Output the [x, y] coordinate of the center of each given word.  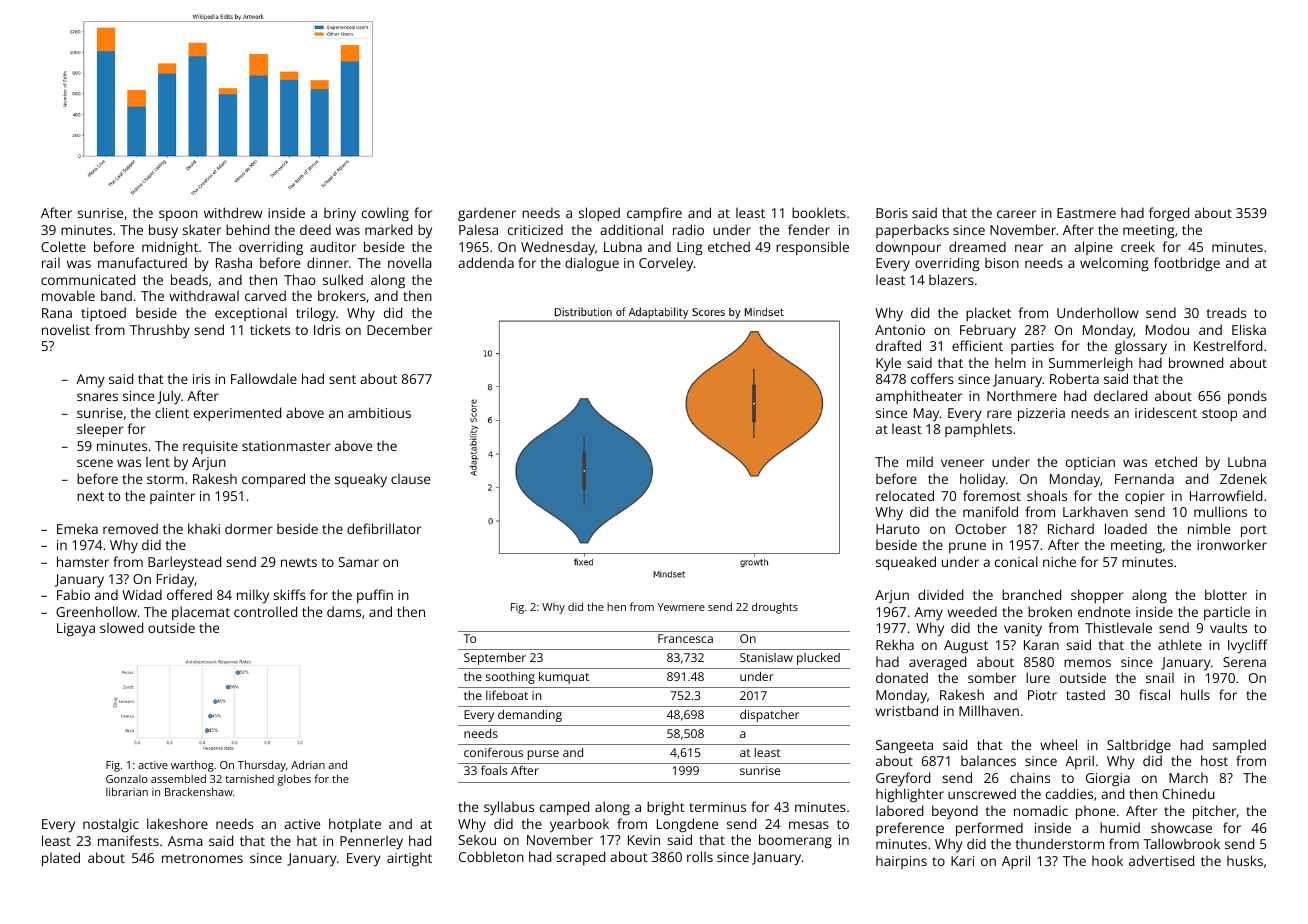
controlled [265, 611]
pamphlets [978, 430]
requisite [210, 447]
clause [410, 479]
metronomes [202, 858]
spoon [178, 215]
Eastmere [1086, 213]
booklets [819, 212]
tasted [1085, 694]
